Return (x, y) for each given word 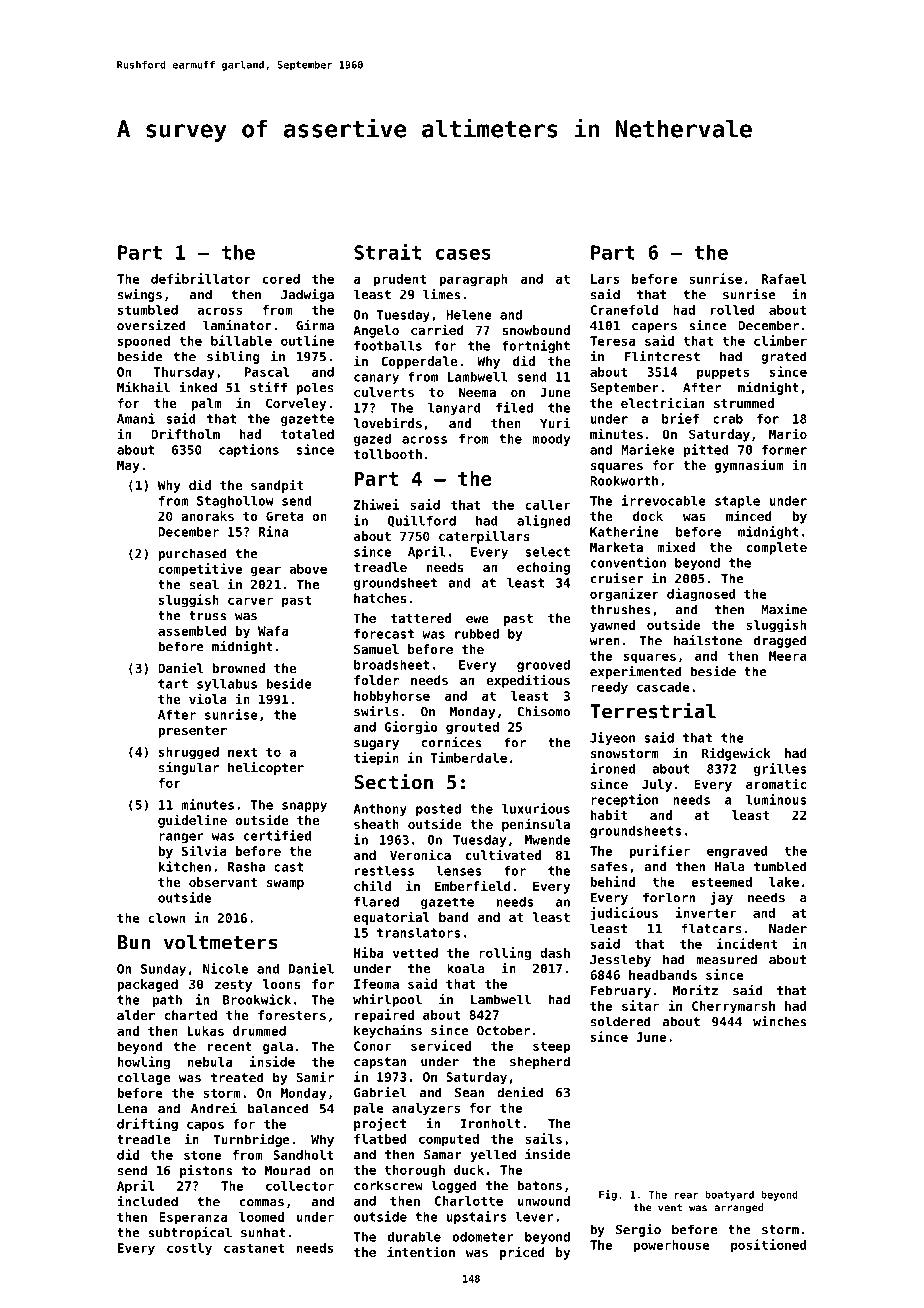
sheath (376, 824)
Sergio (638, 1230)
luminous (776, 799)
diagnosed (701, 595)
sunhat (263, 1232)
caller (547, 505)
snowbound (536, 330)
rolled (733, 310)
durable (414, 1237)
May (128, 466)
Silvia (204, 850)
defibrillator (201, 278)
